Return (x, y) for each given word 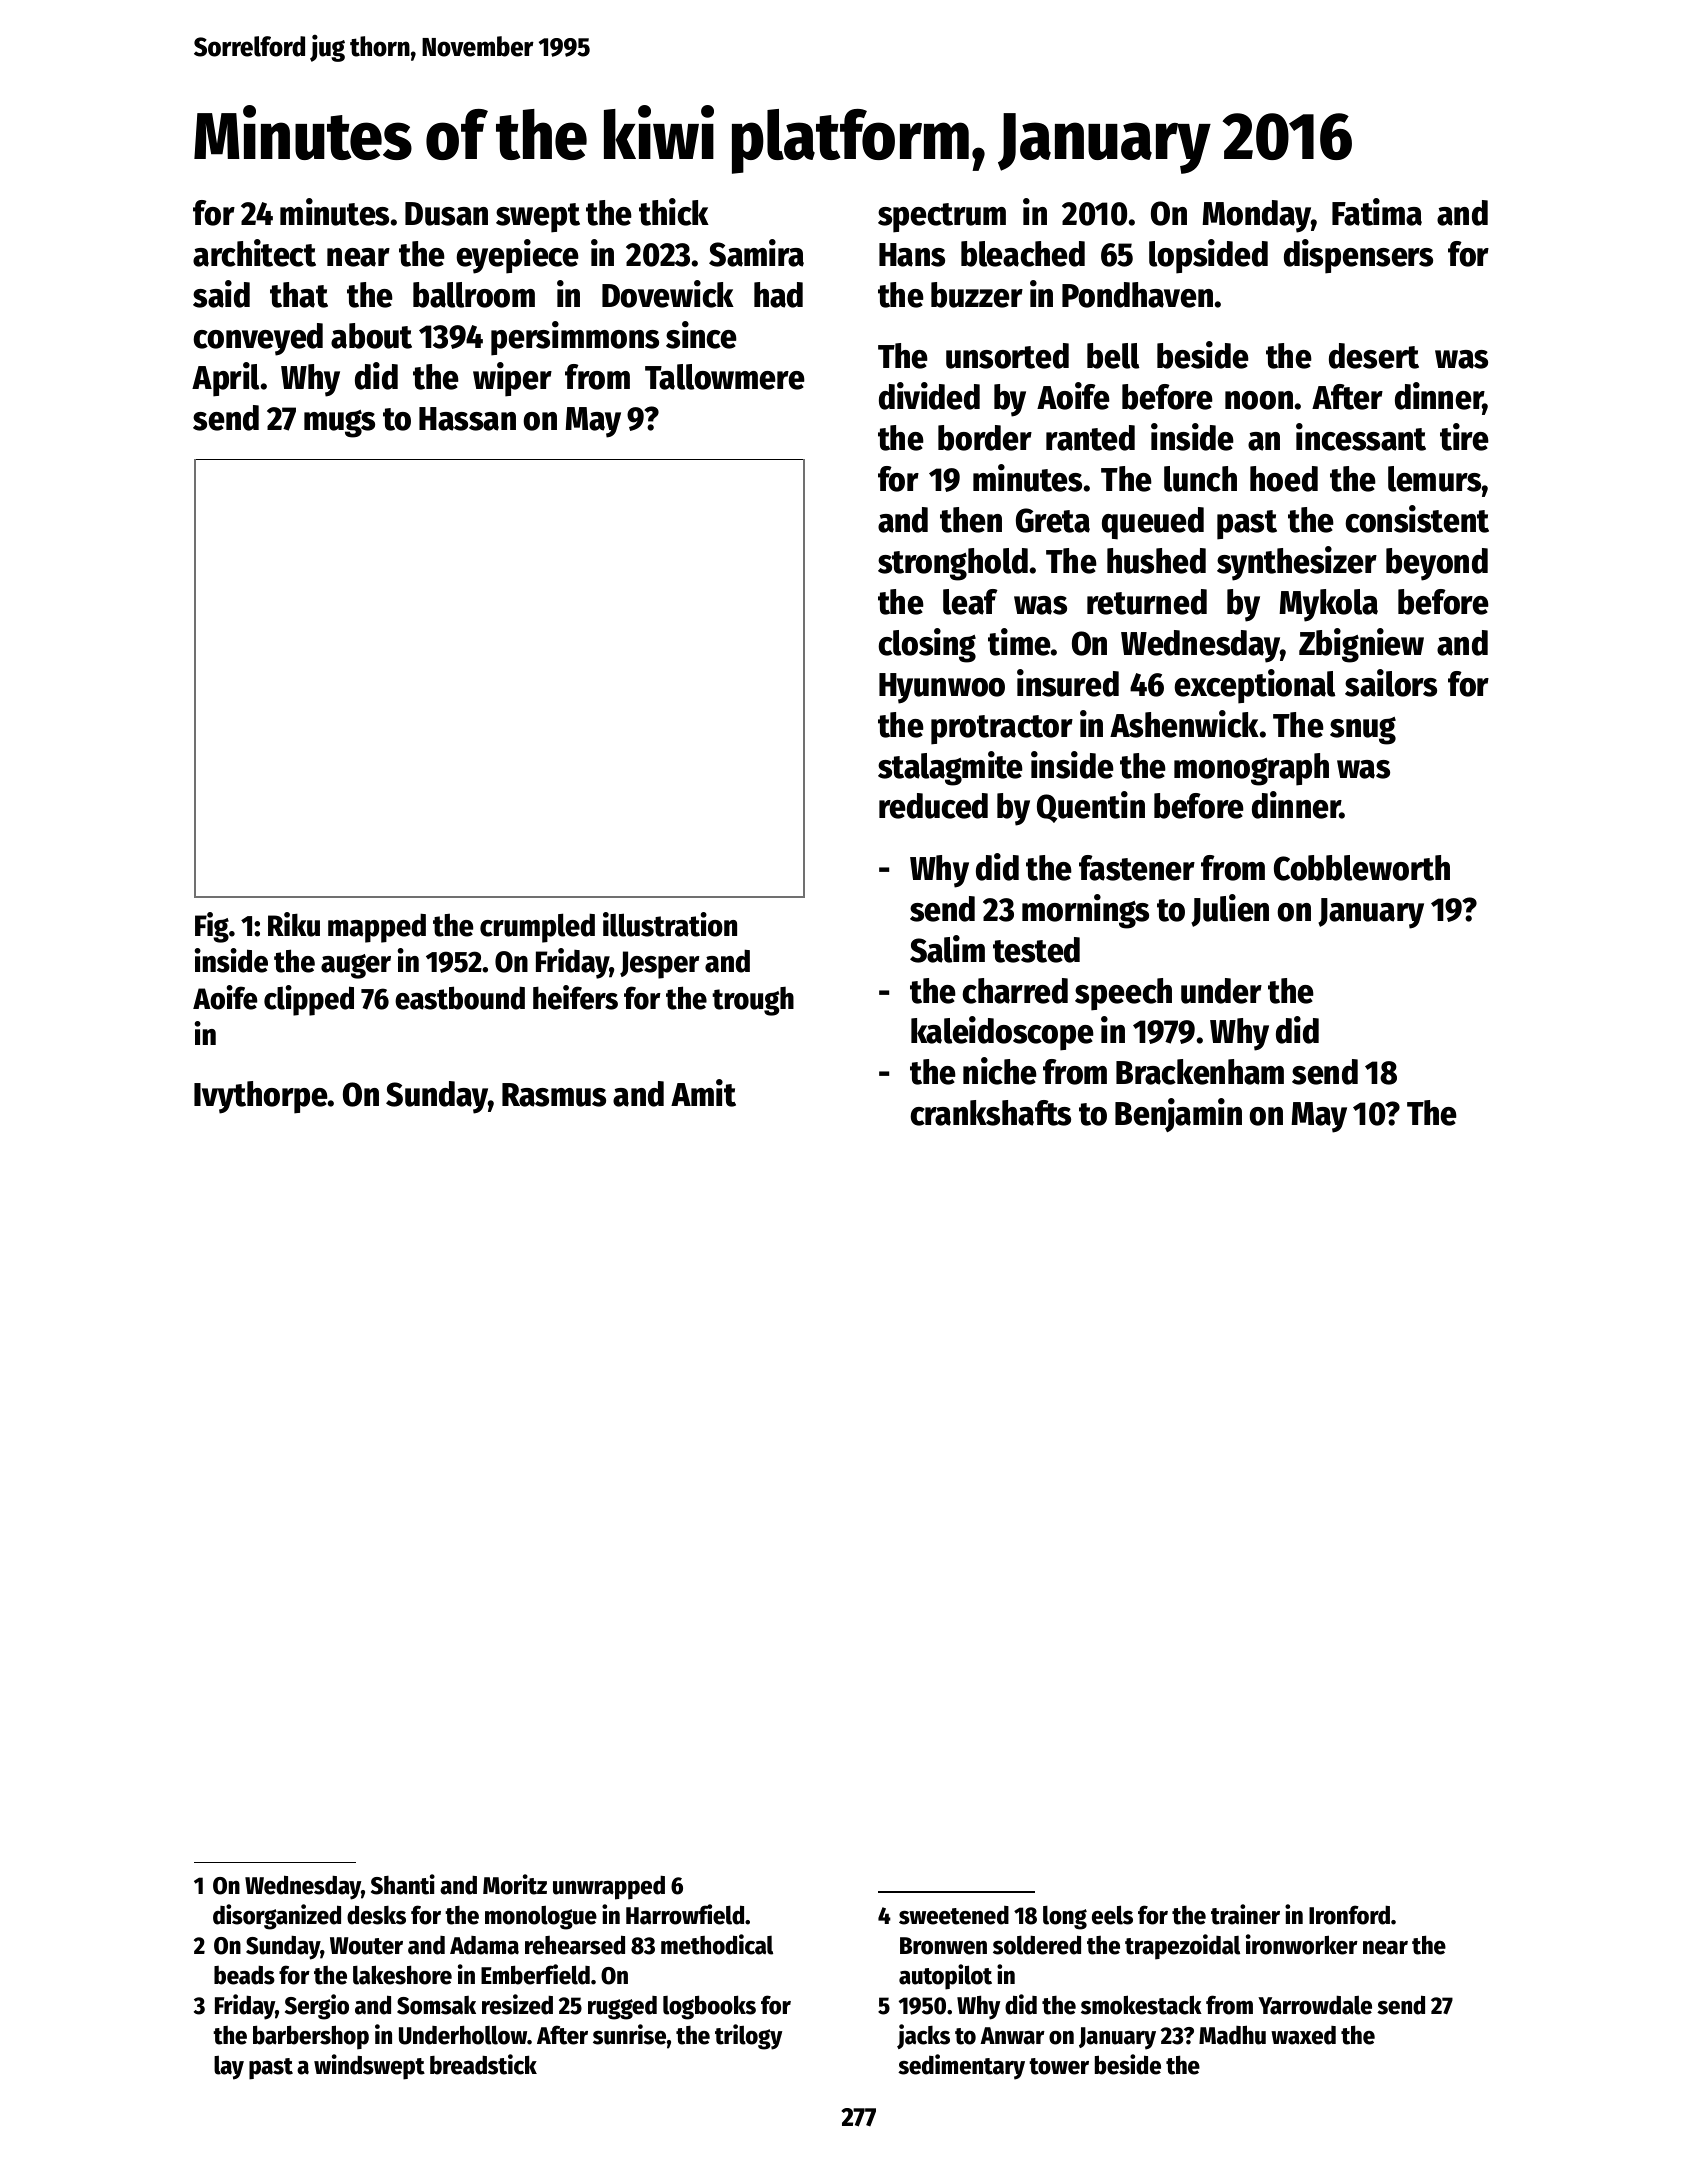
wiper (512, 379)
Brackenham (1200, 1072)
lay (229, 2068)
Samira (756, 253)
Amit (703, 1093)
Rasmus (554, 1095)
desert (1374, 356)
